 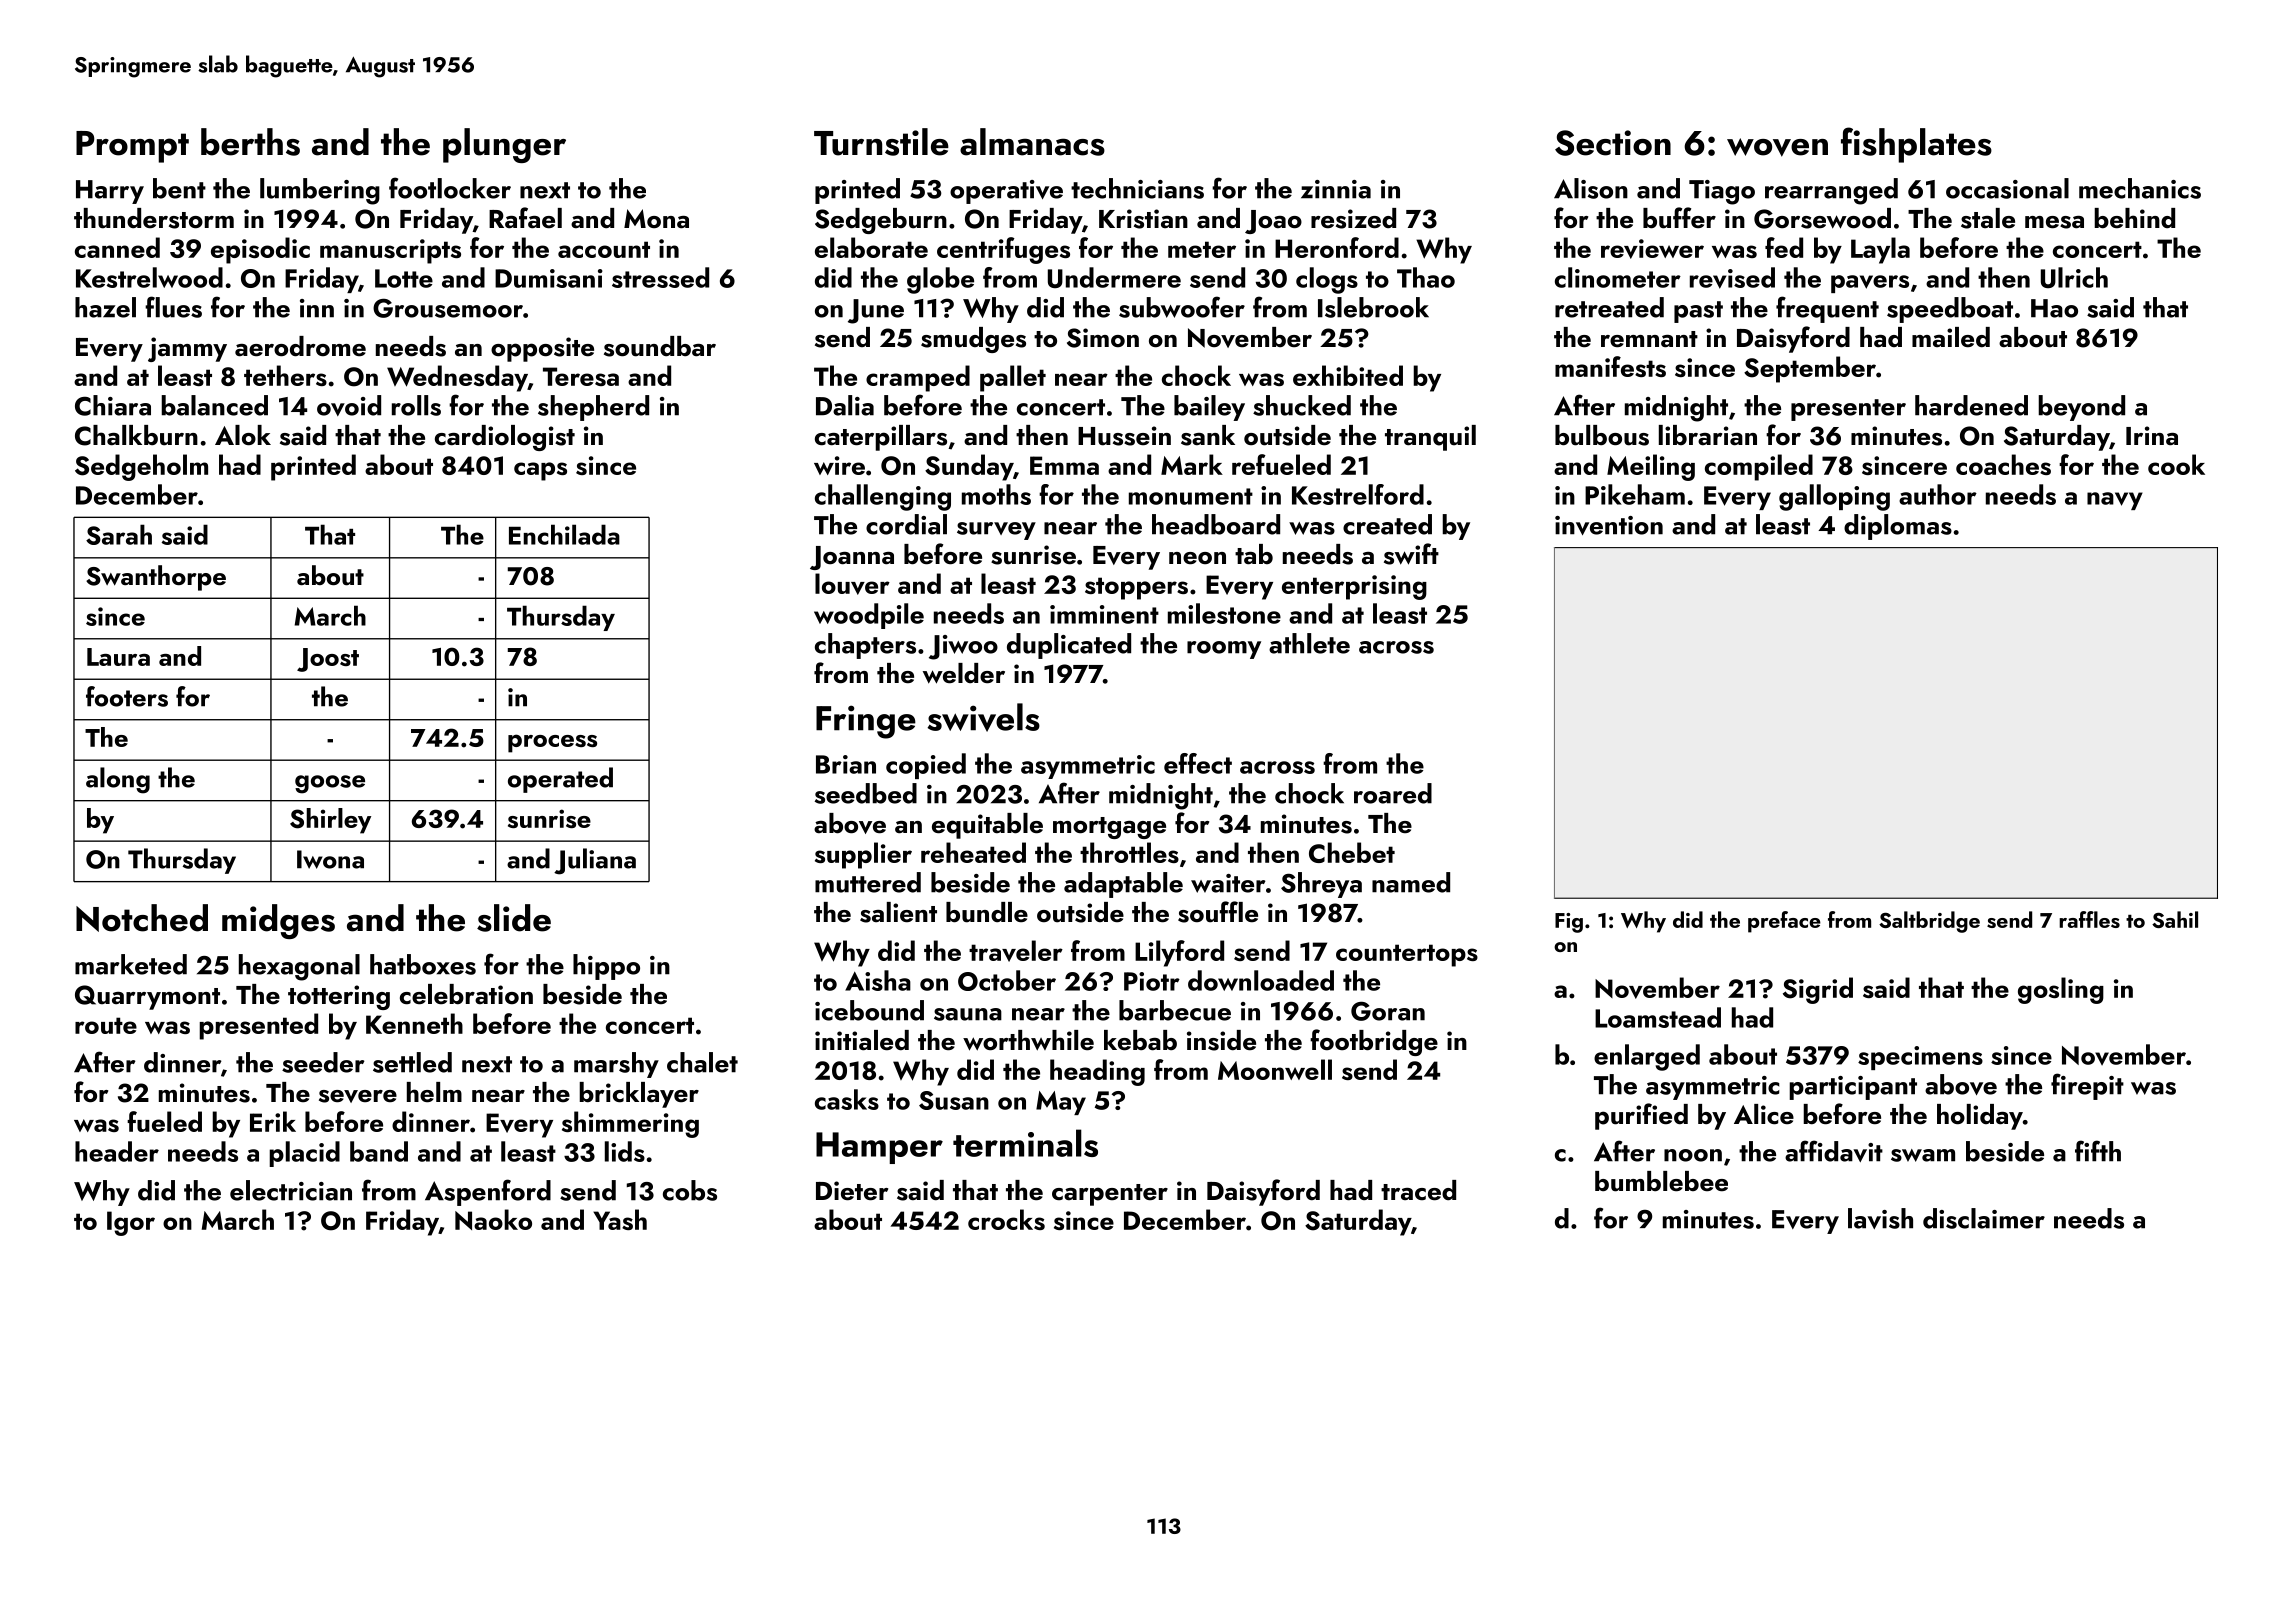 What do you see at coordinates (493, 1219) in the screenshot?
I see `Naoko` at bounding box center [493, 1219].
